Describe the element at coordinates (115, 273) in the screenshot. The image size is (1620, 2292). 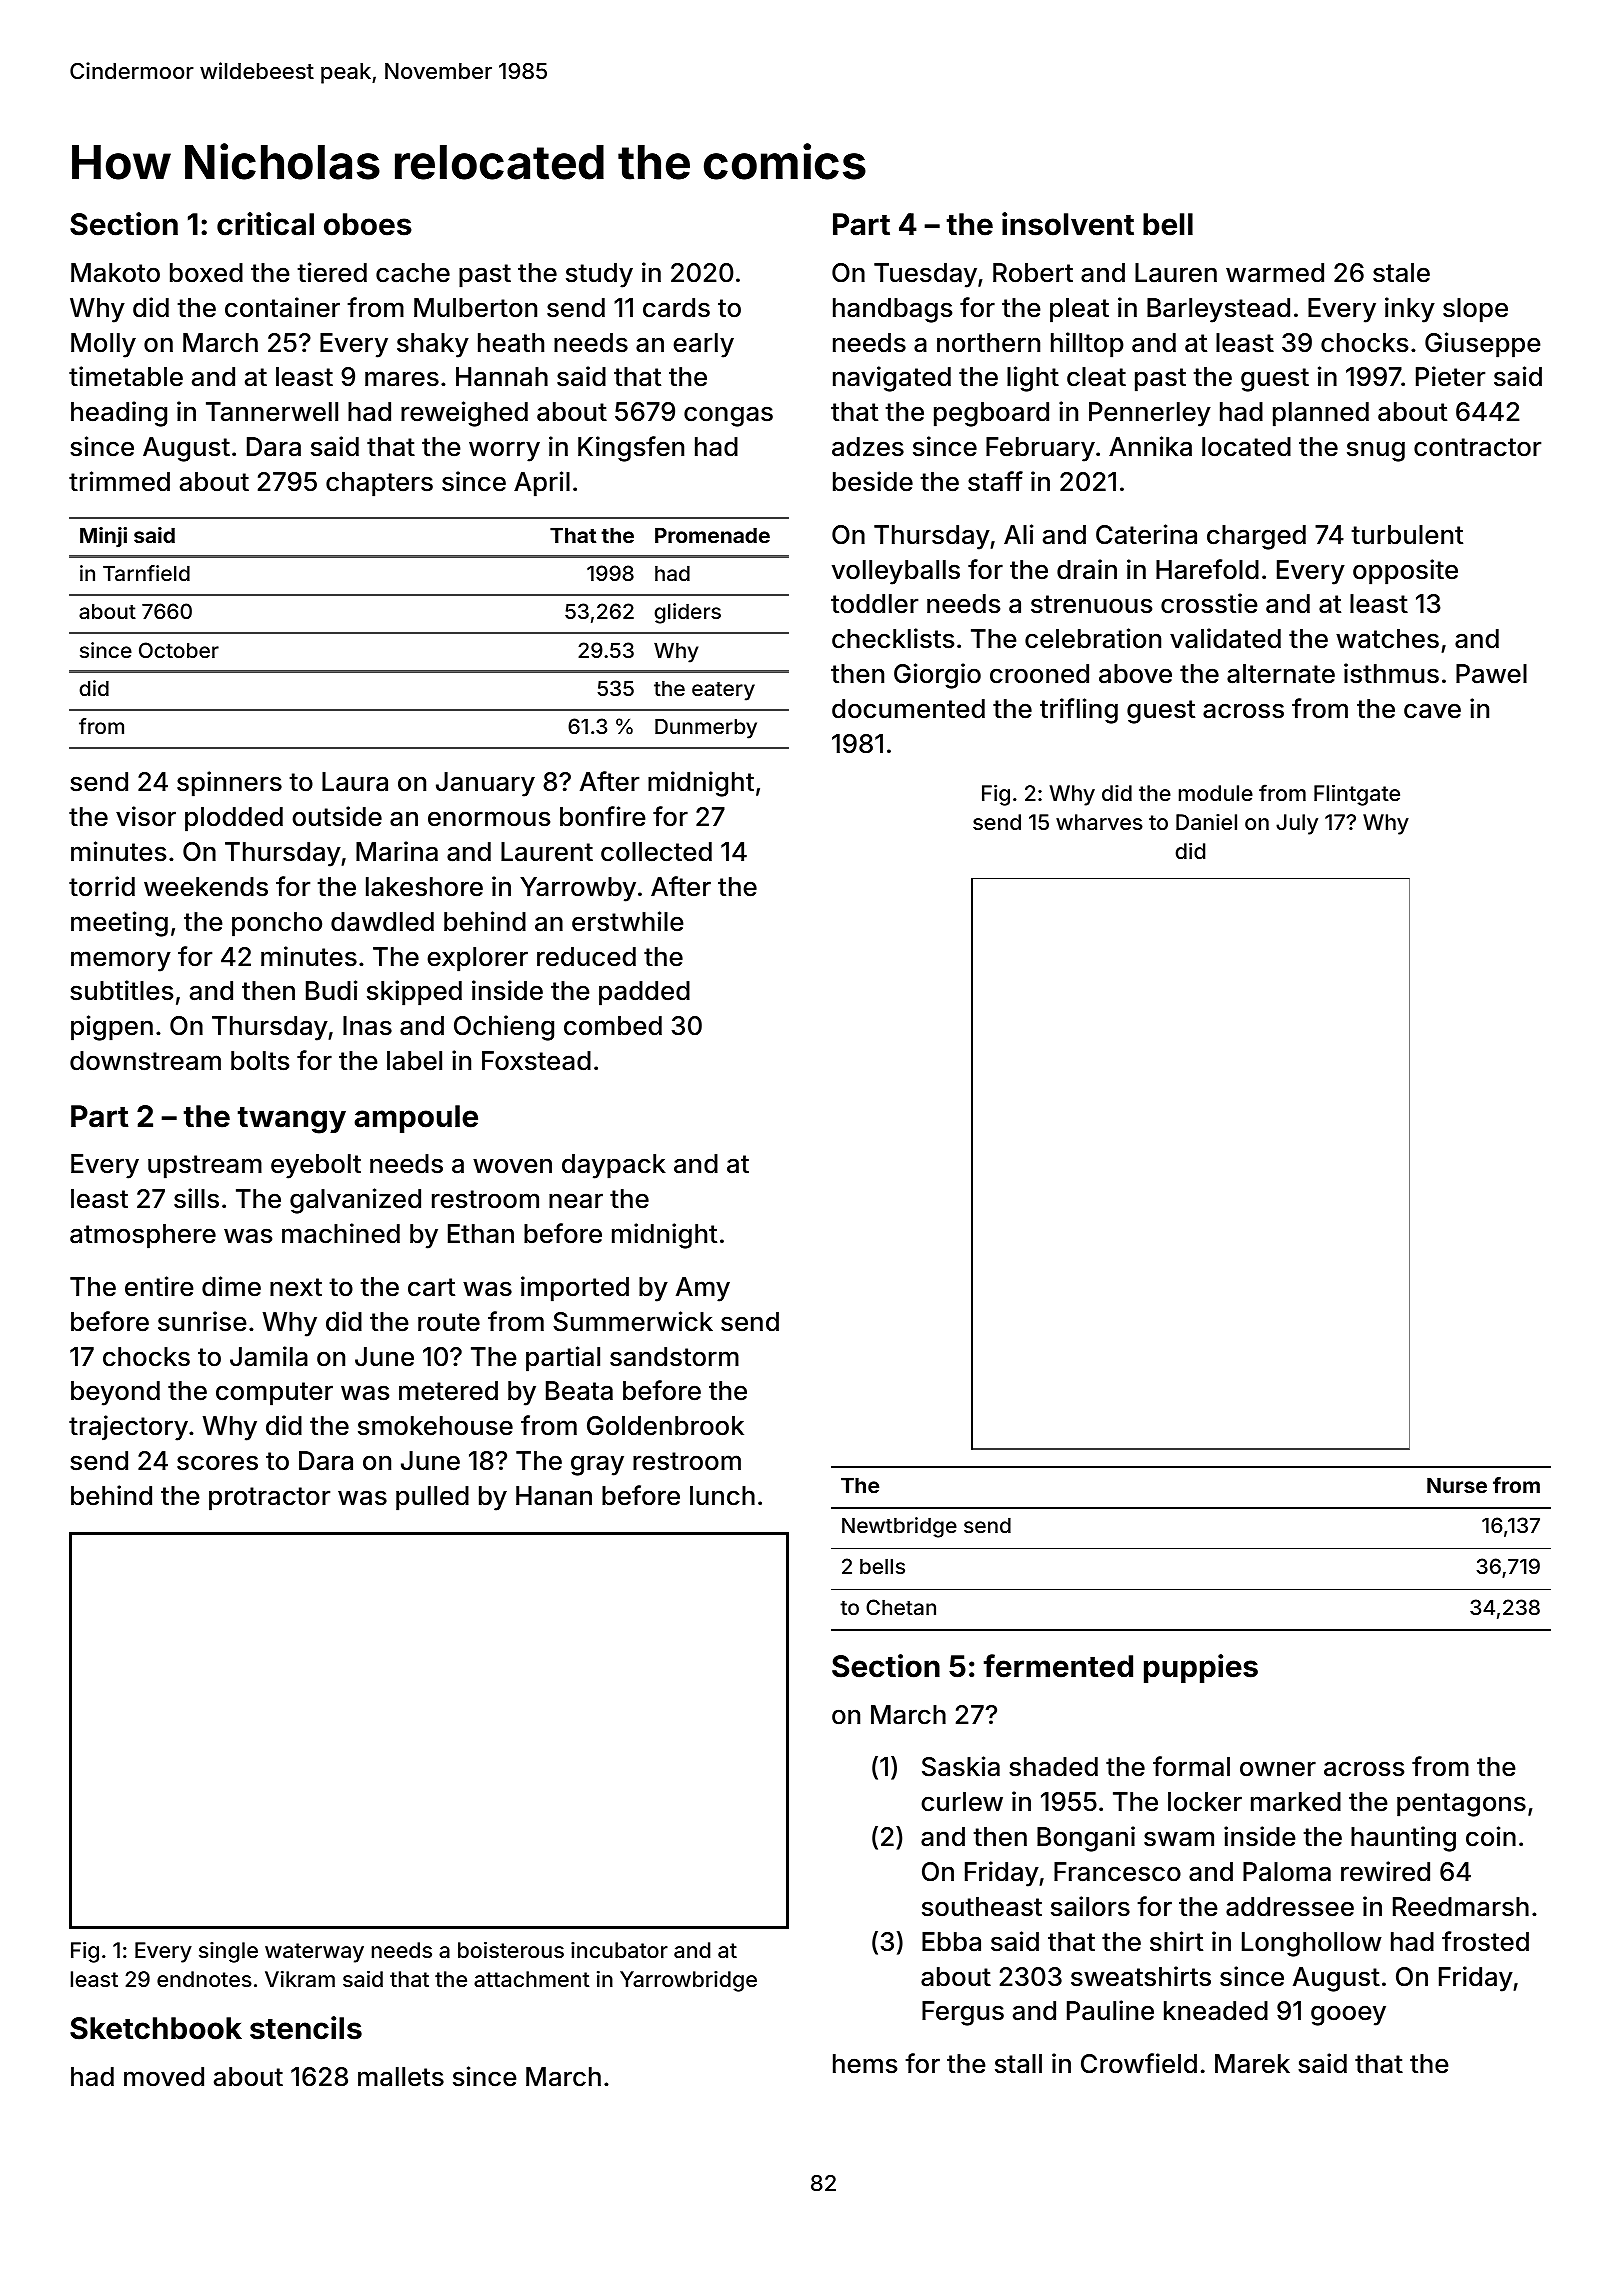
I see `Makoto` at that location.
